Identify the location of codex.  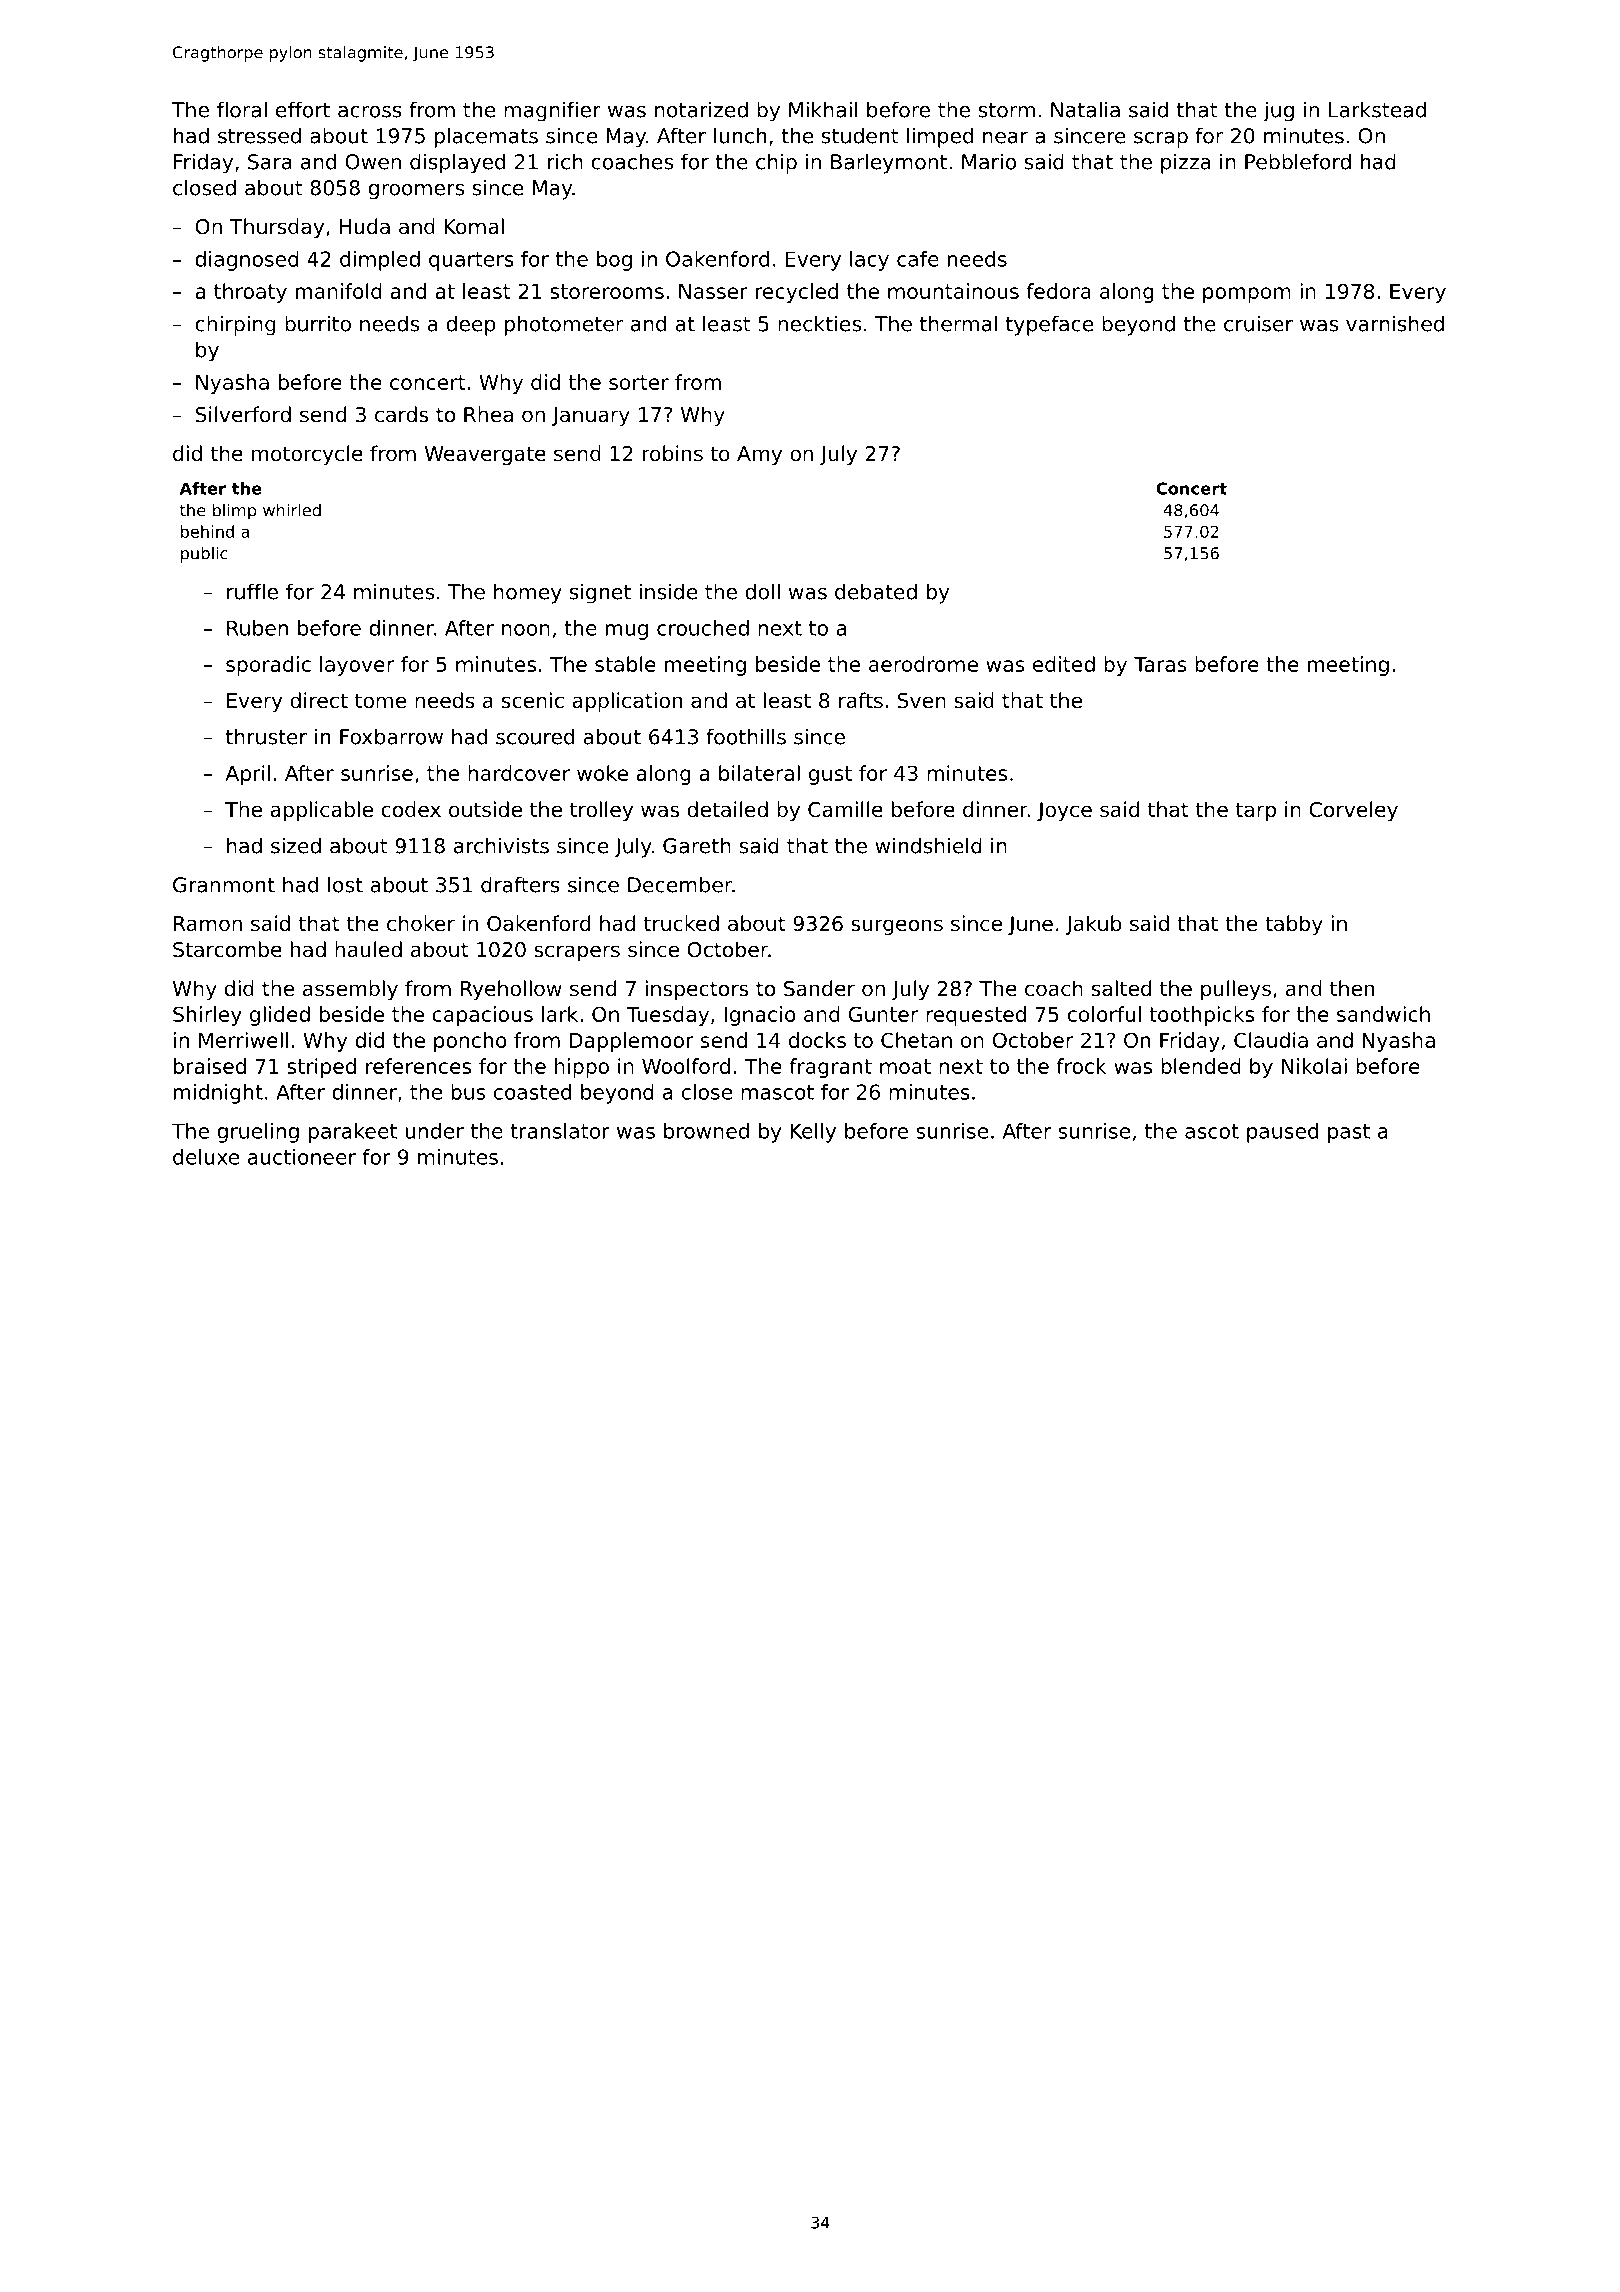
(411, 809).
